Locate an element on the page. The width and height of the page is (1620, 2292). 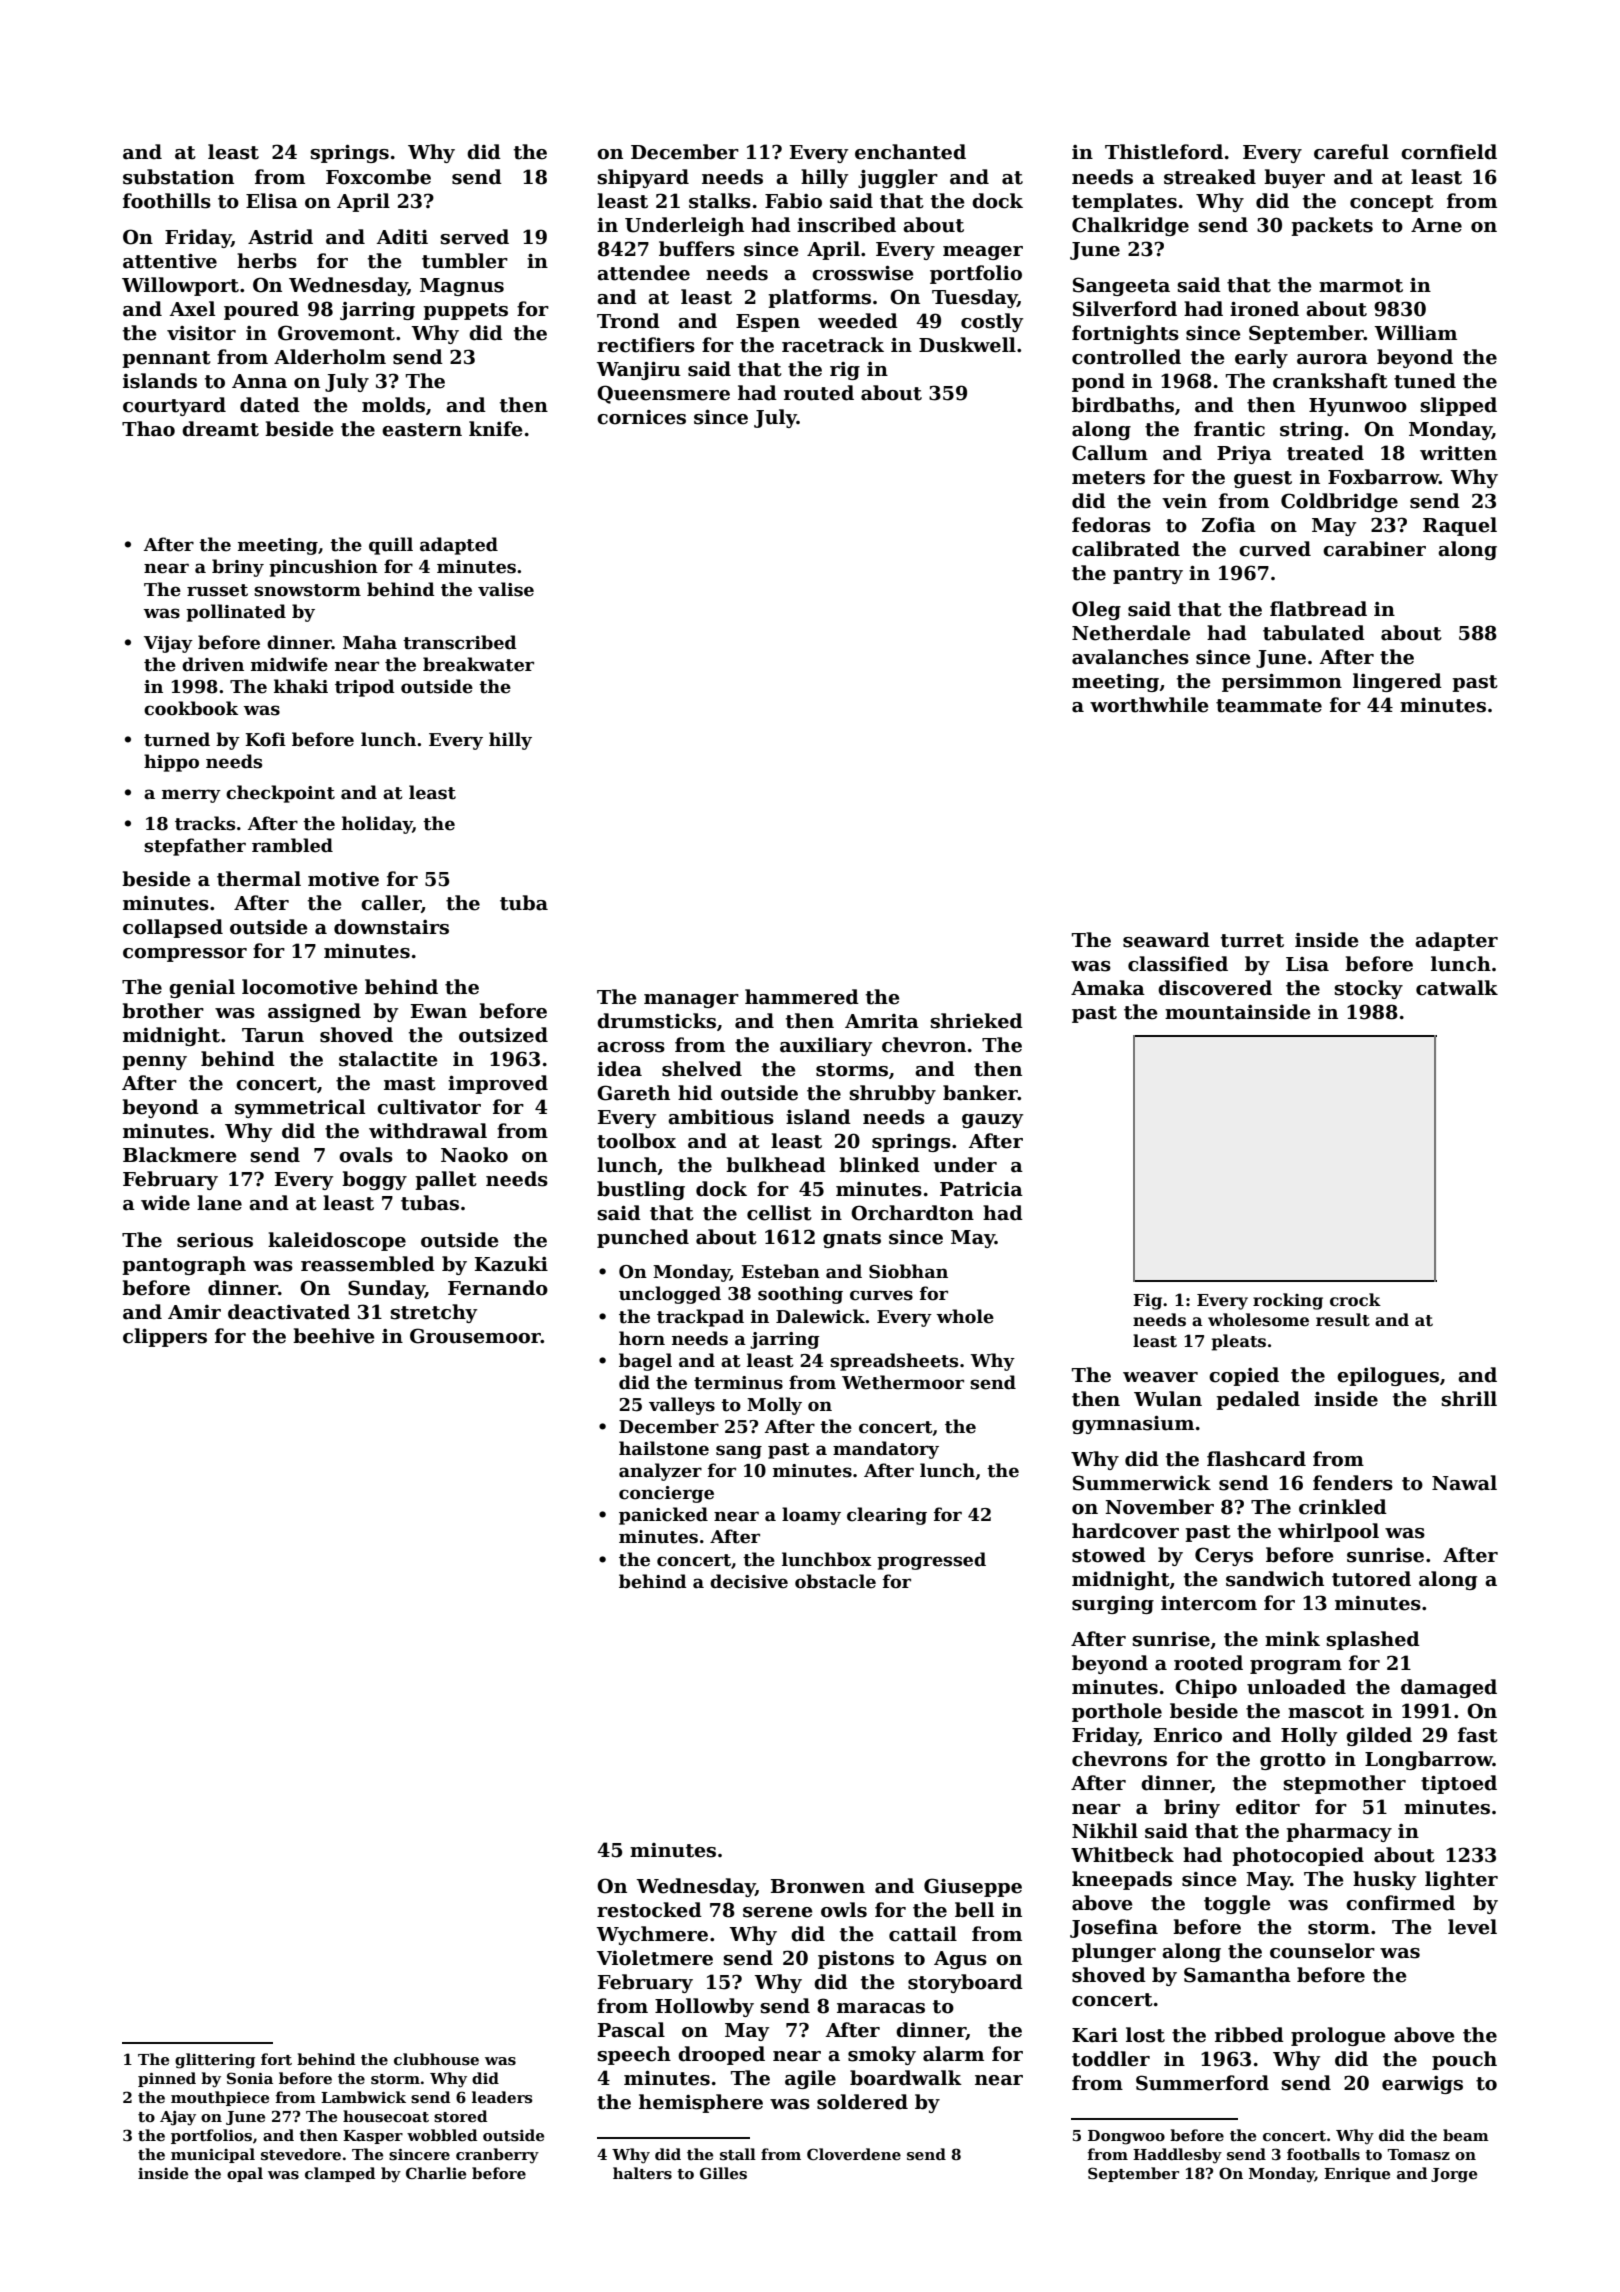
lingered is located at coordinates (1397, 682).
